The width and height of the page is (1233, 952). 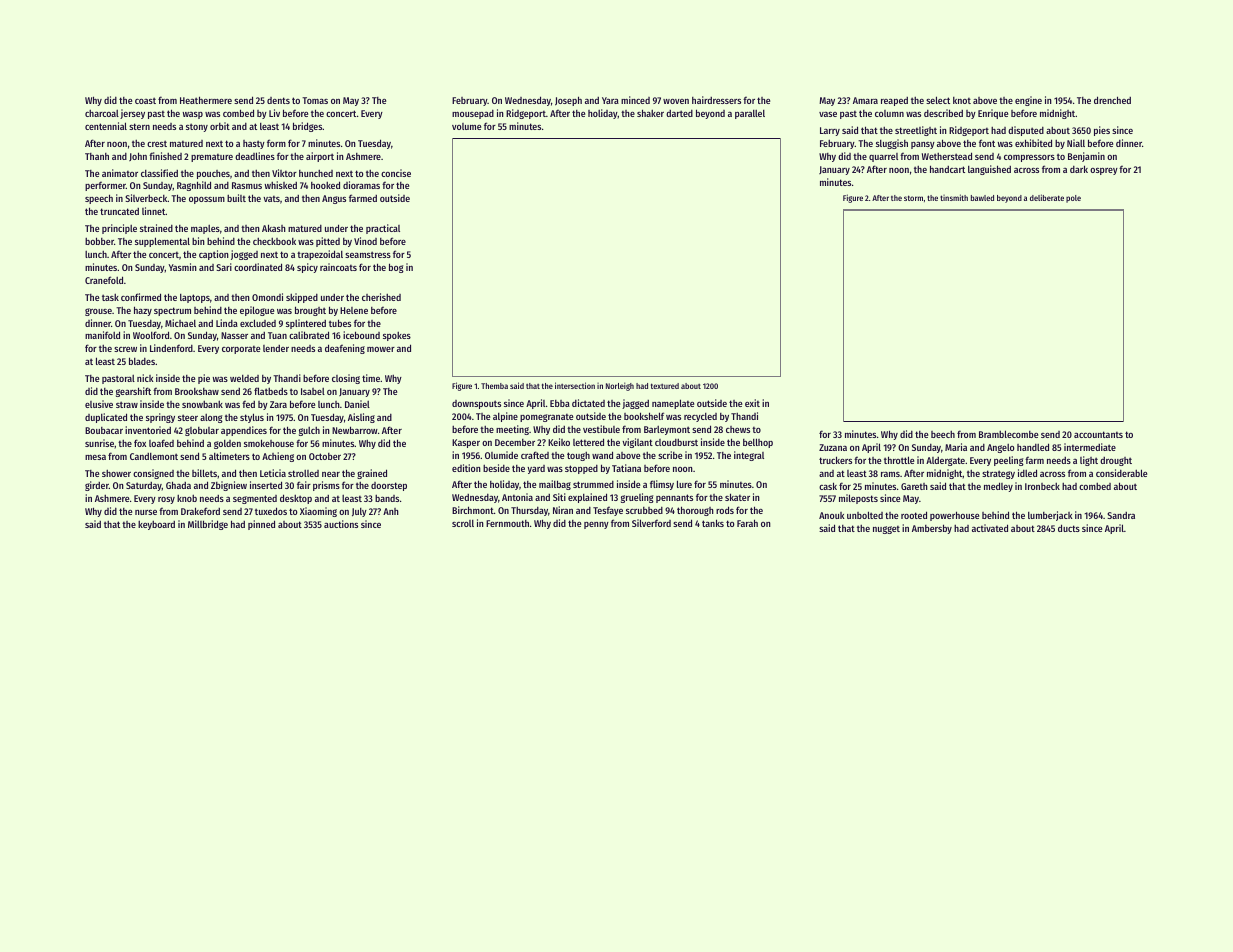 What do you see at coordinates (954, 197) in the page?
I see `tinsmith` at bounding box center [954, 197].
